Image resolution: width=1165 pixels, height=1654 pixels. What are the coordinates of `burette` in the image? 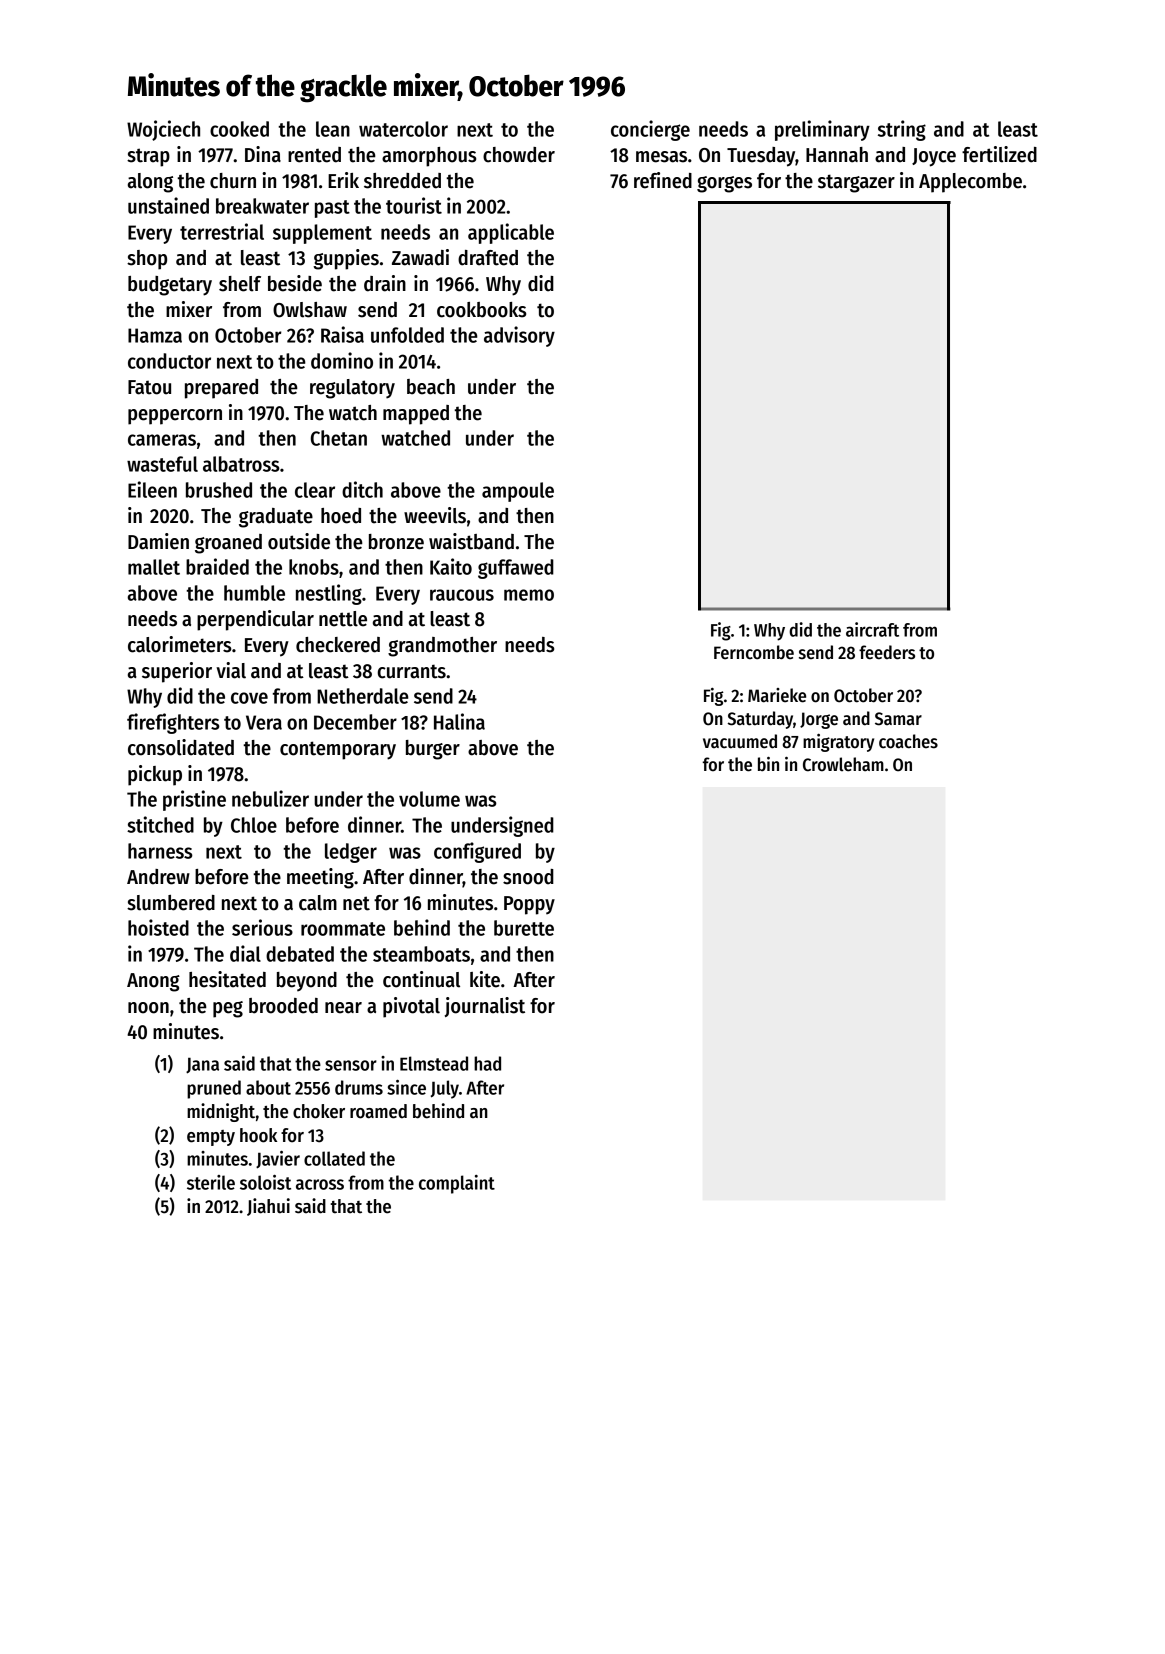 It's located at (524, 928).
